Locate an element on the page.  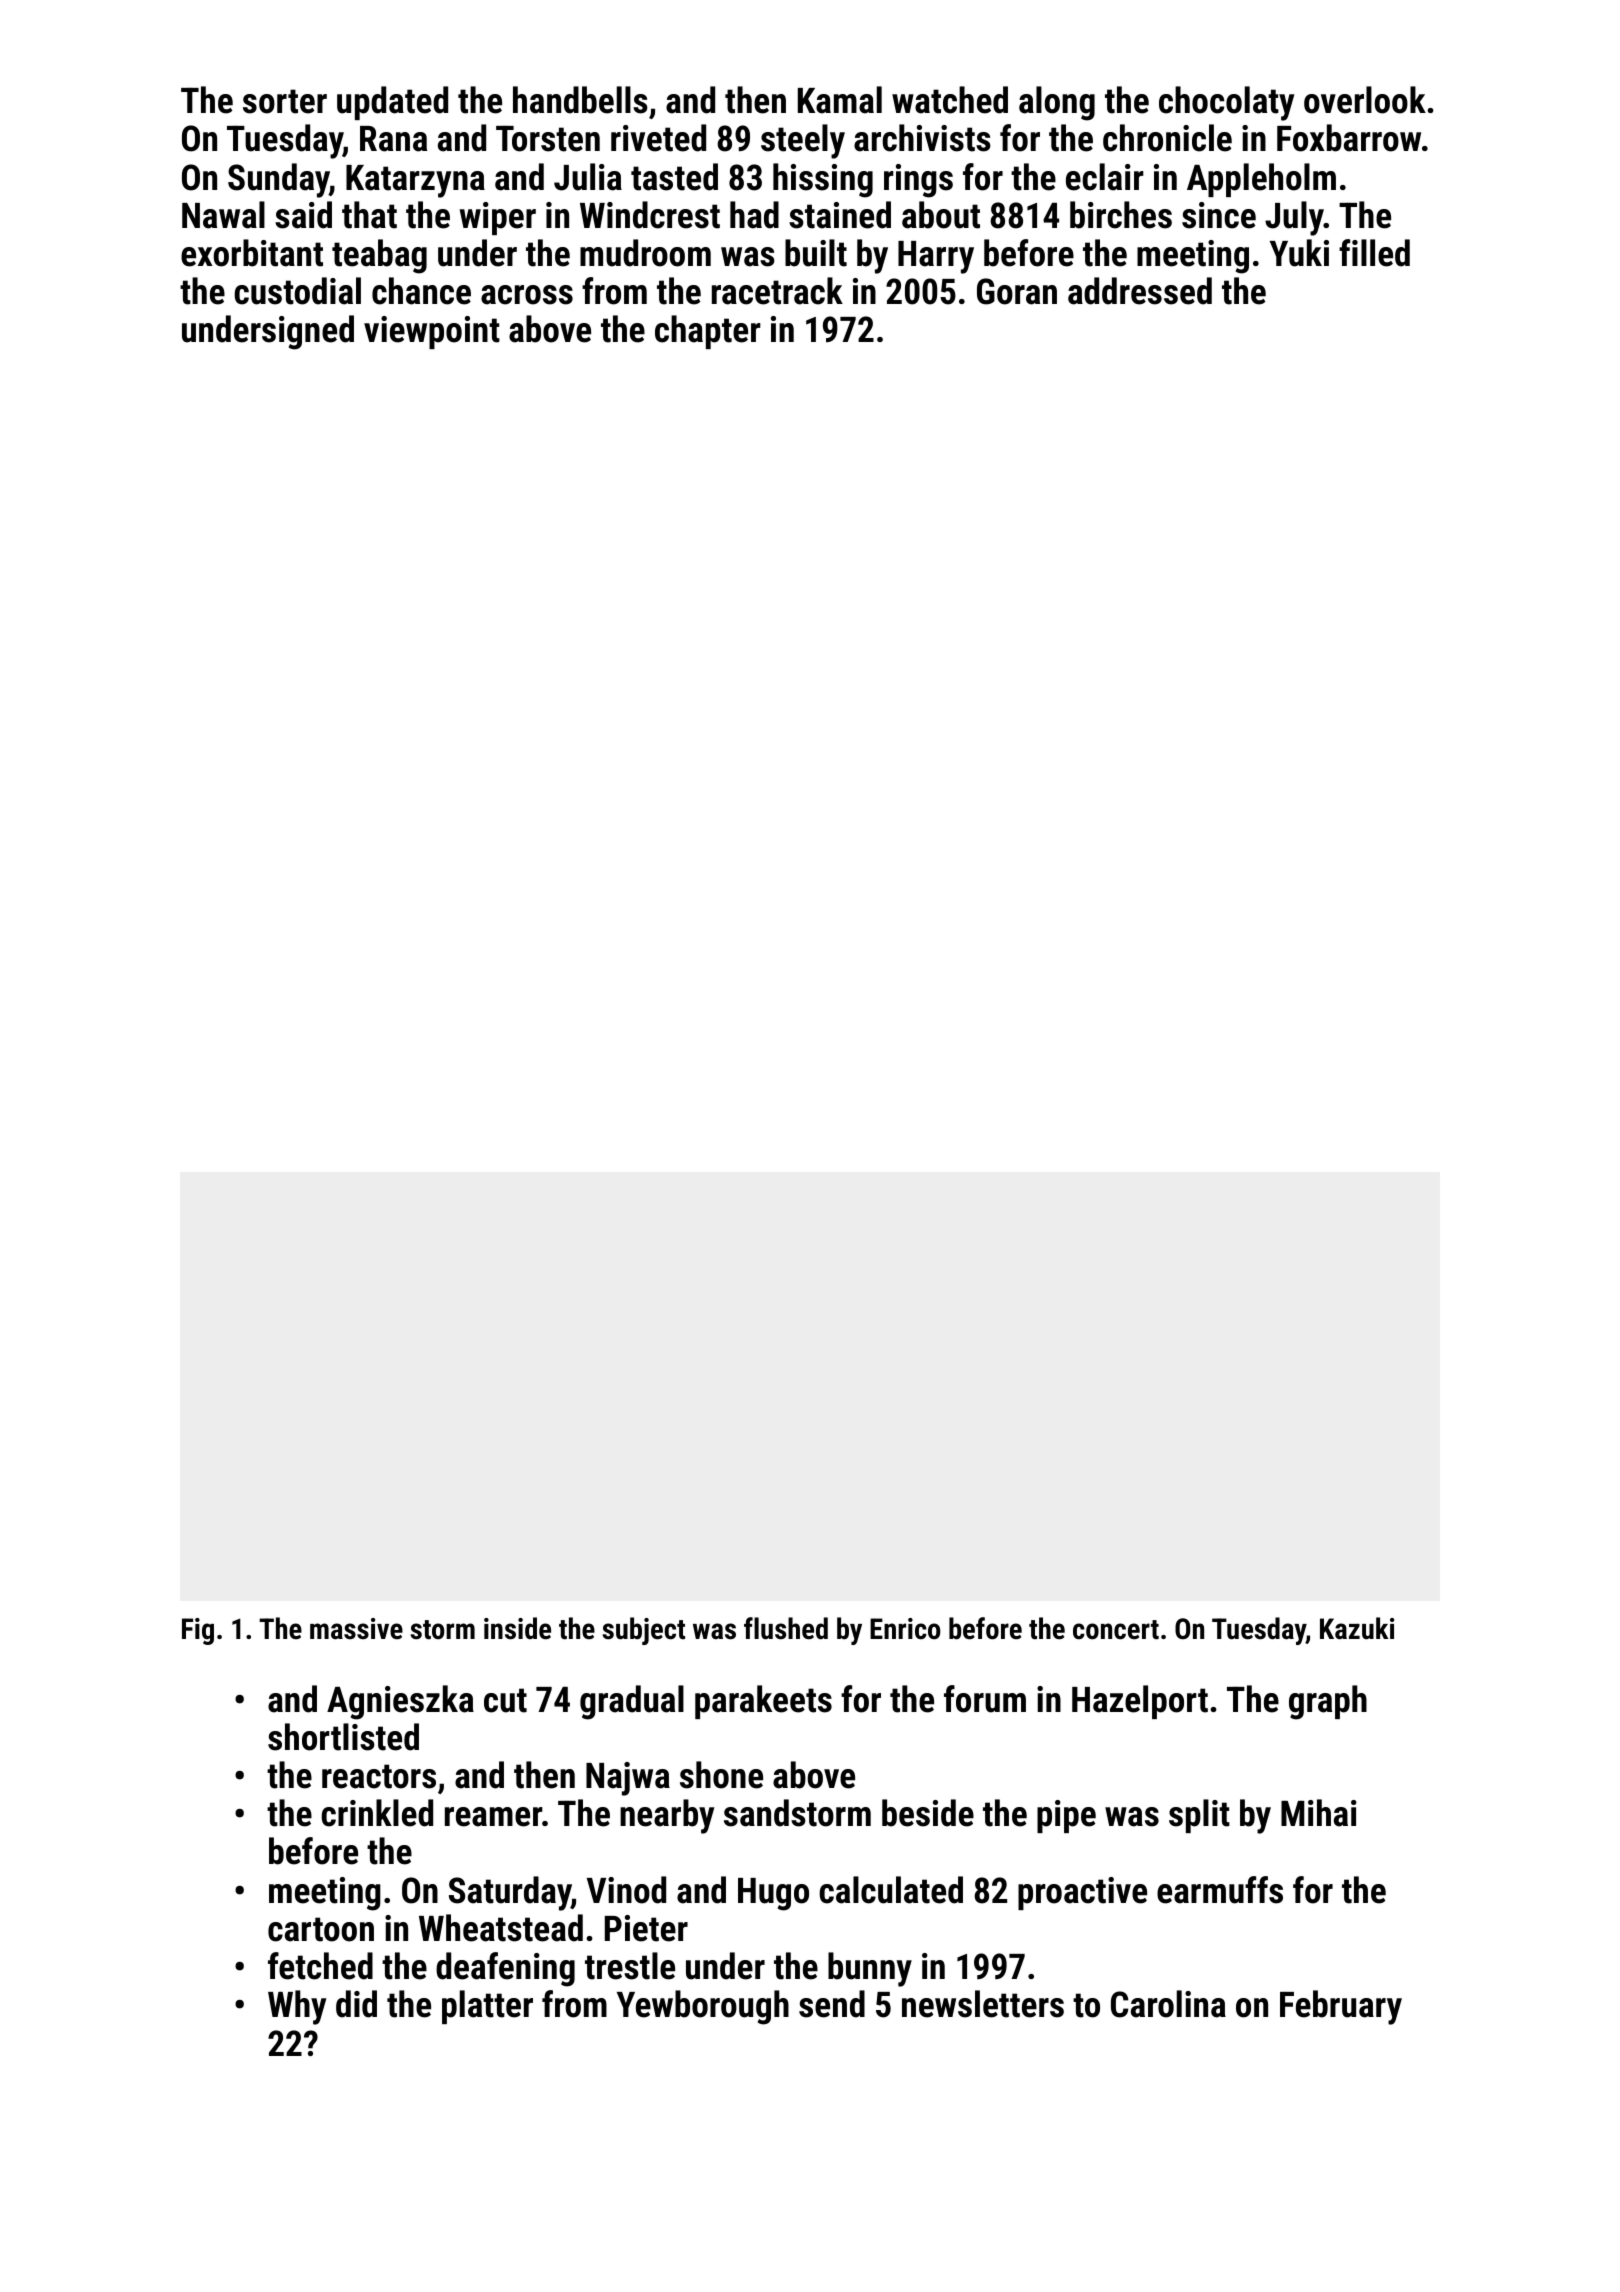
viewpoint is located at coordinates (432, 332).
